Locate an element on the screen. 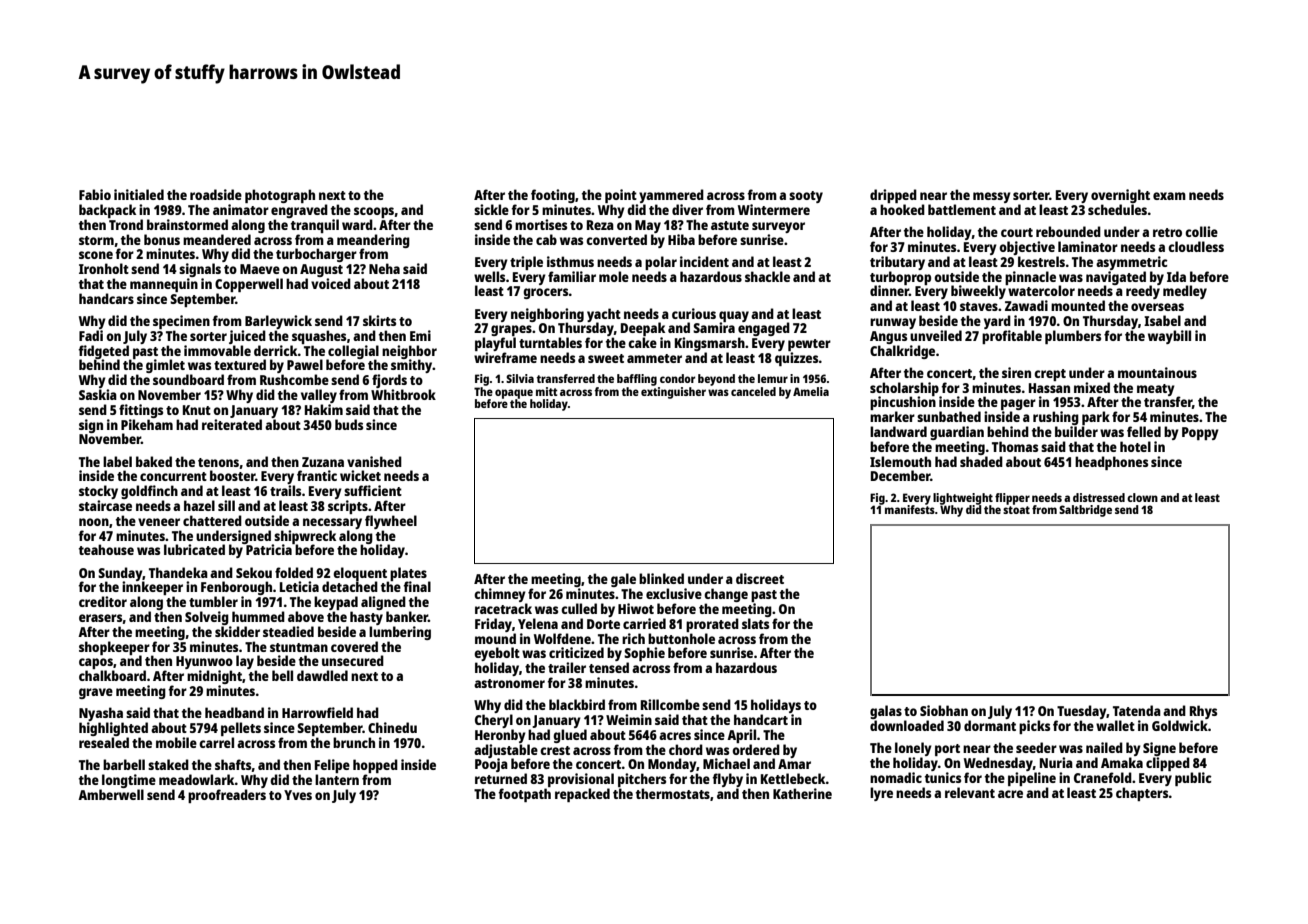 This screenshot has width=1308, height=924. quizzes is located at coordinates (797, 359).
